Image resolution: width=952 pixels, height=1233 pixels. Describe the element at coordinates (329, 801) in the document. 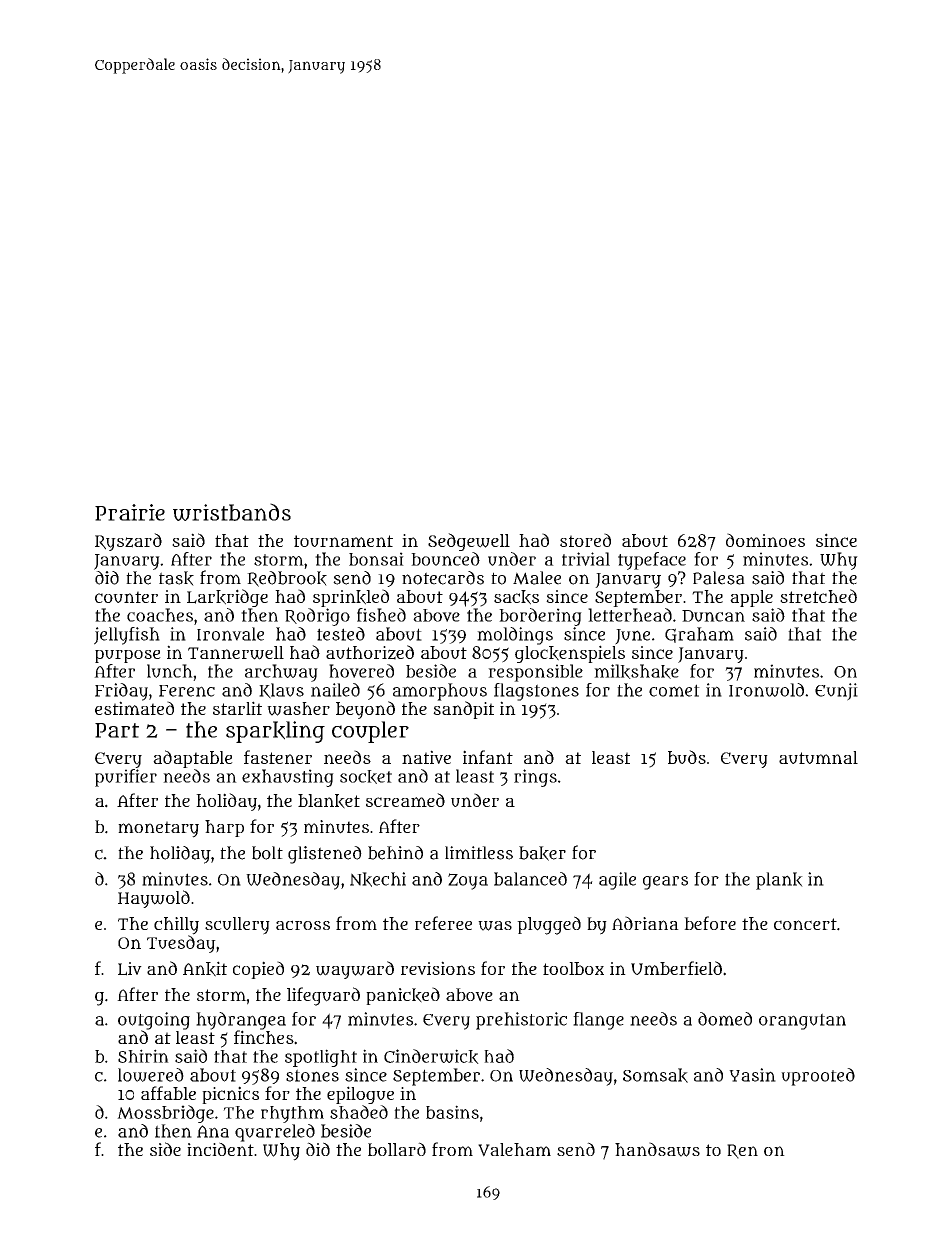

I see `blanket` at that location.
